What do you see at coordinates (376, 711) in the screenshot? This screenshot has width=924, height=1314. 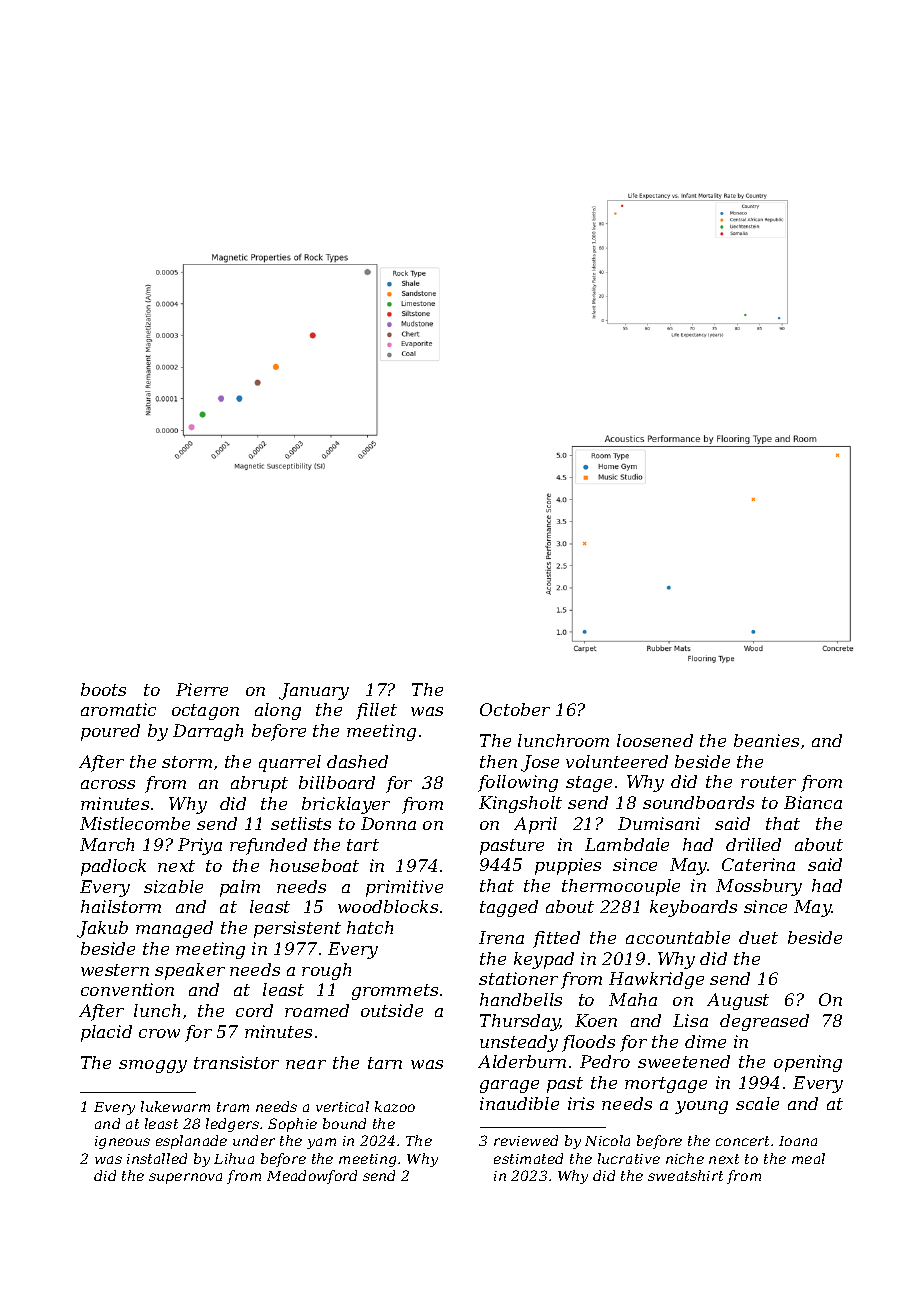 I see `fillet` at bounding box center [376, 711].
